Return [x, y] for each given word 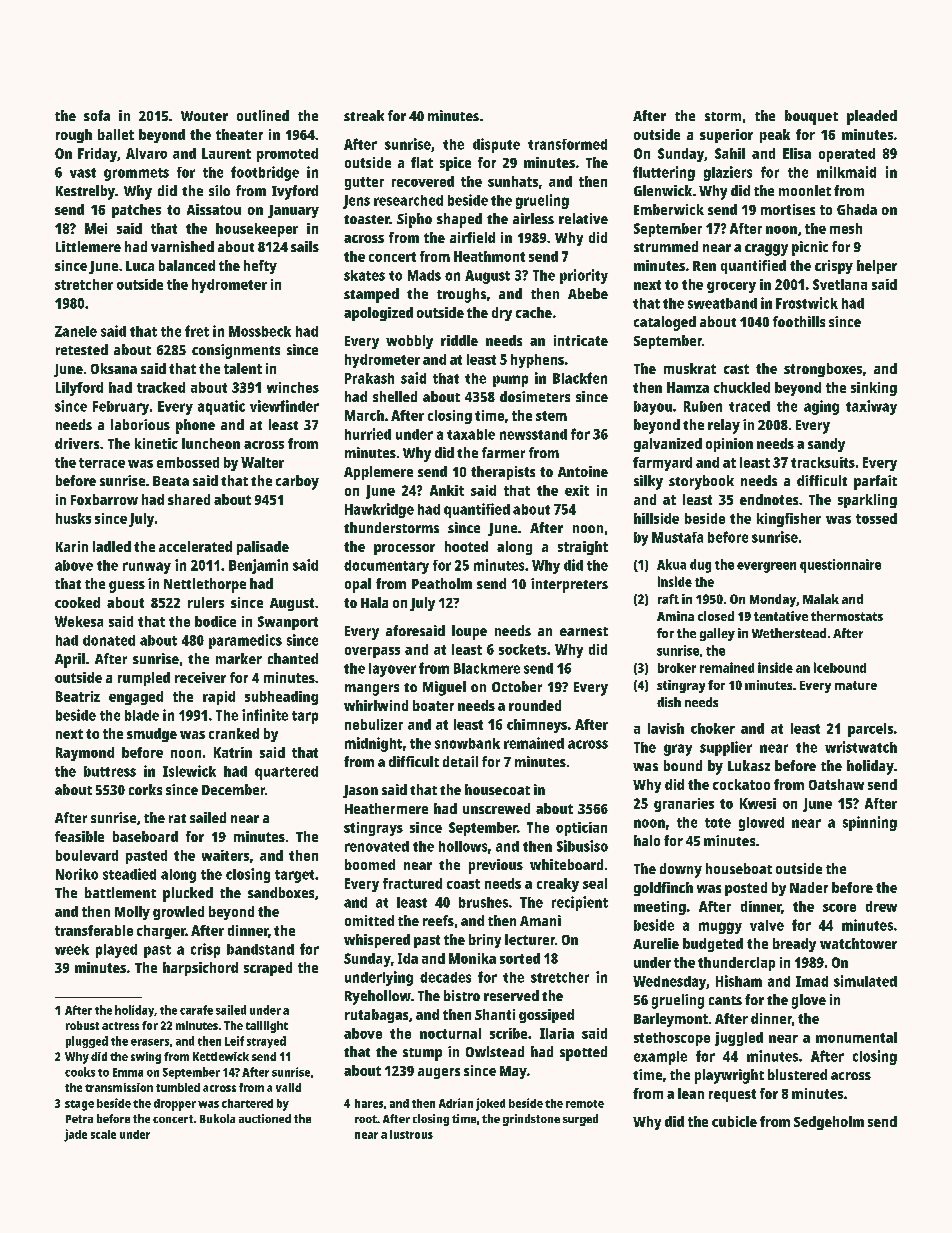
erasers [150, 1042]
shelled [395, 396]
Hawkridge [379, 510]
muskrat [690, 368]
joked [490, 1104]
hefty [260, 267]
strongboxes [823, 370]
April [70, 660]
